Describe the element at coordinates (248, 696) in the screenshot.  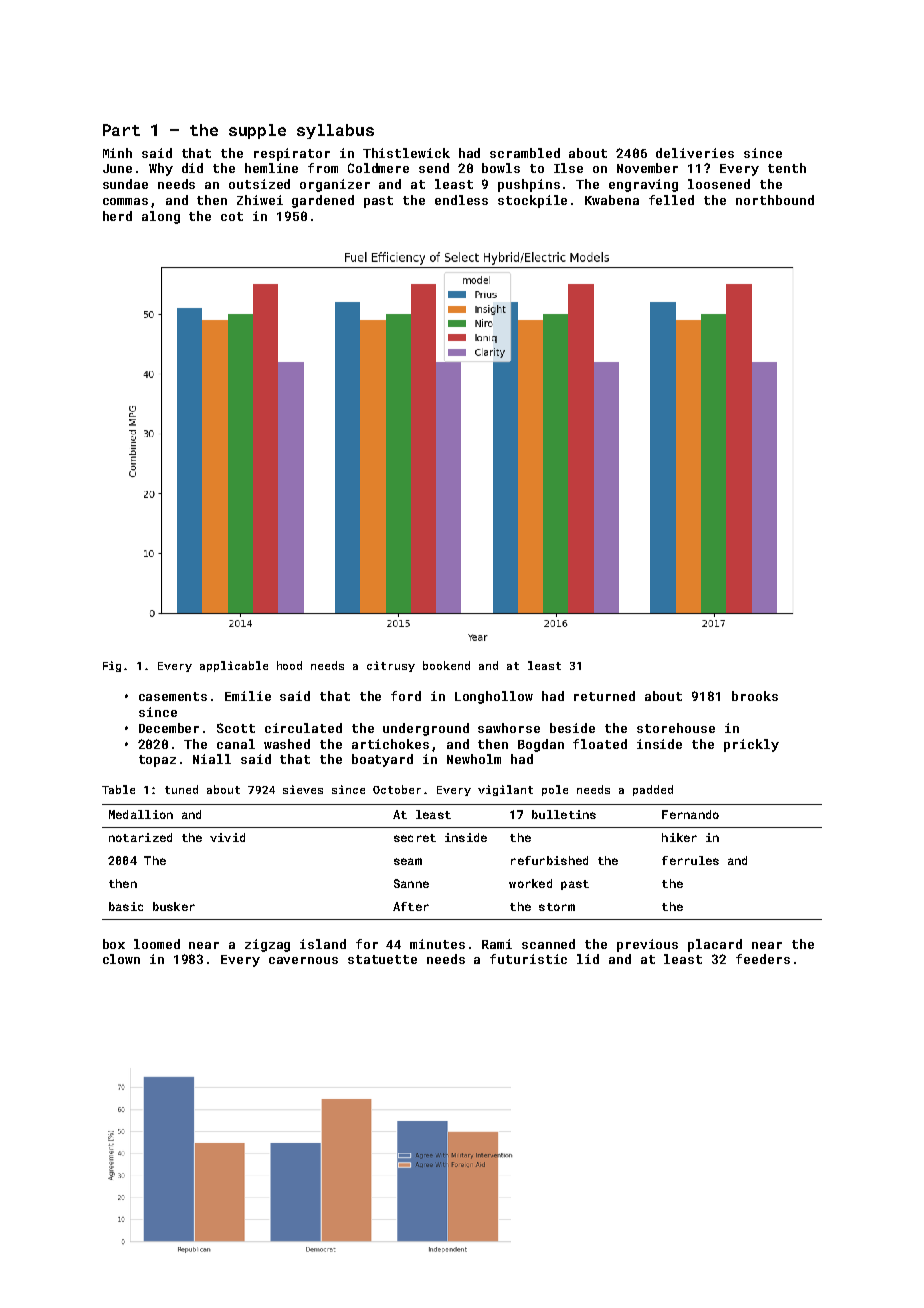
I see `Emilie` at that location.
